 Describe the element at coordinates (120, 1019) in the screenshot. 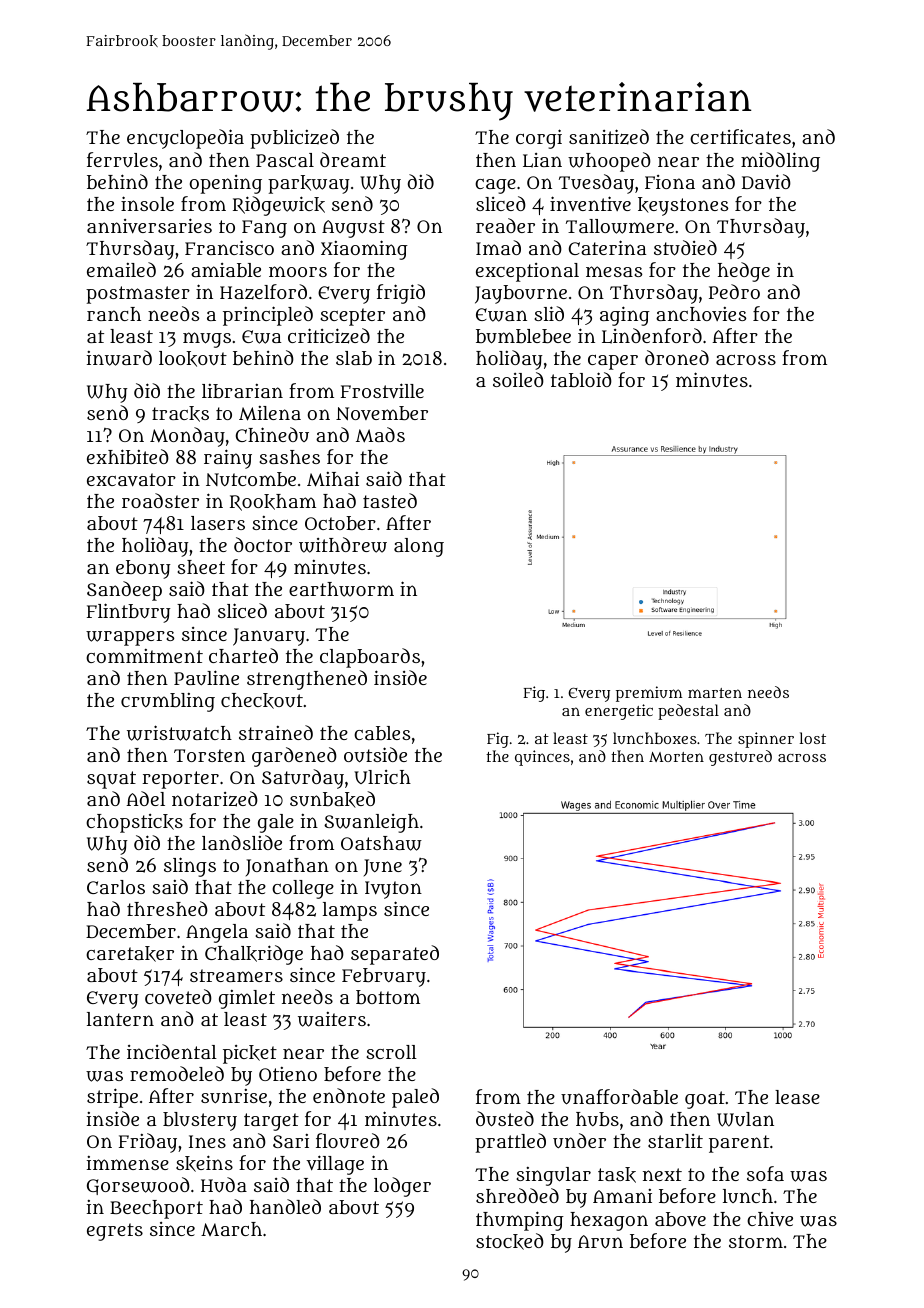

I see `lantern` at that location.
